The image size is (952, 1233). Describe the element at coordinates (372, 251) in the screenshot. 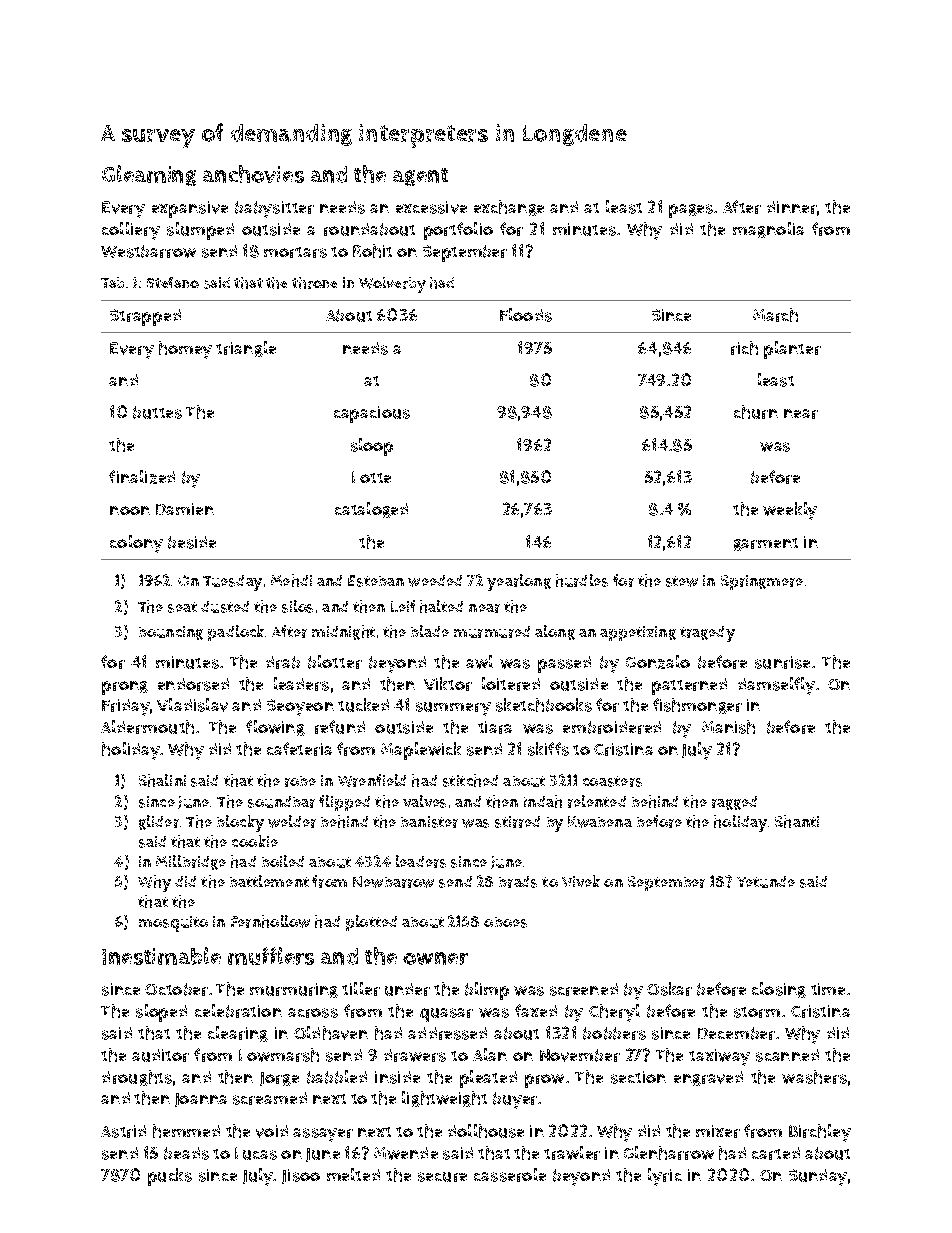

I see `Rohit` at that location.
